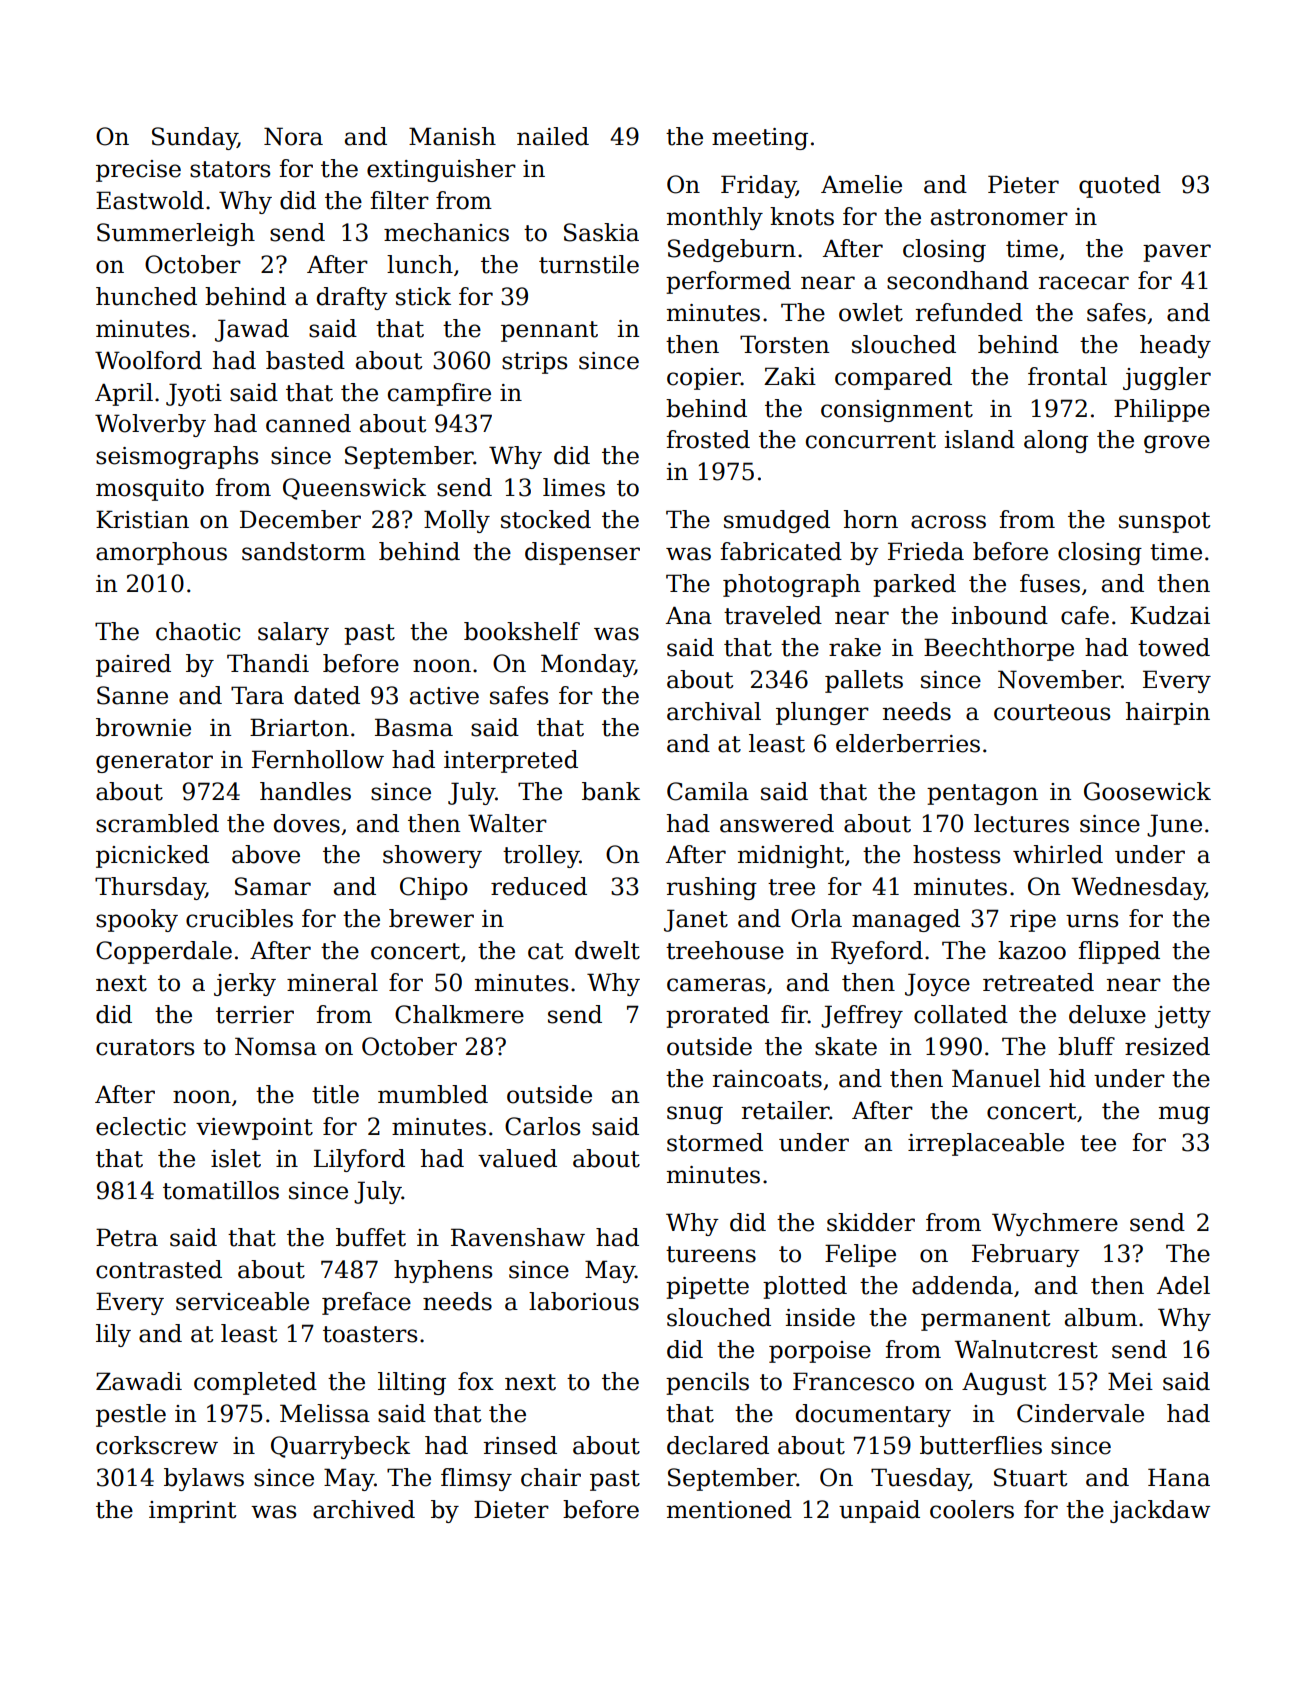  What do you see at coordinates (728, 282) in the screenshot?
I see `performed` at bounding box center [728, 282].
